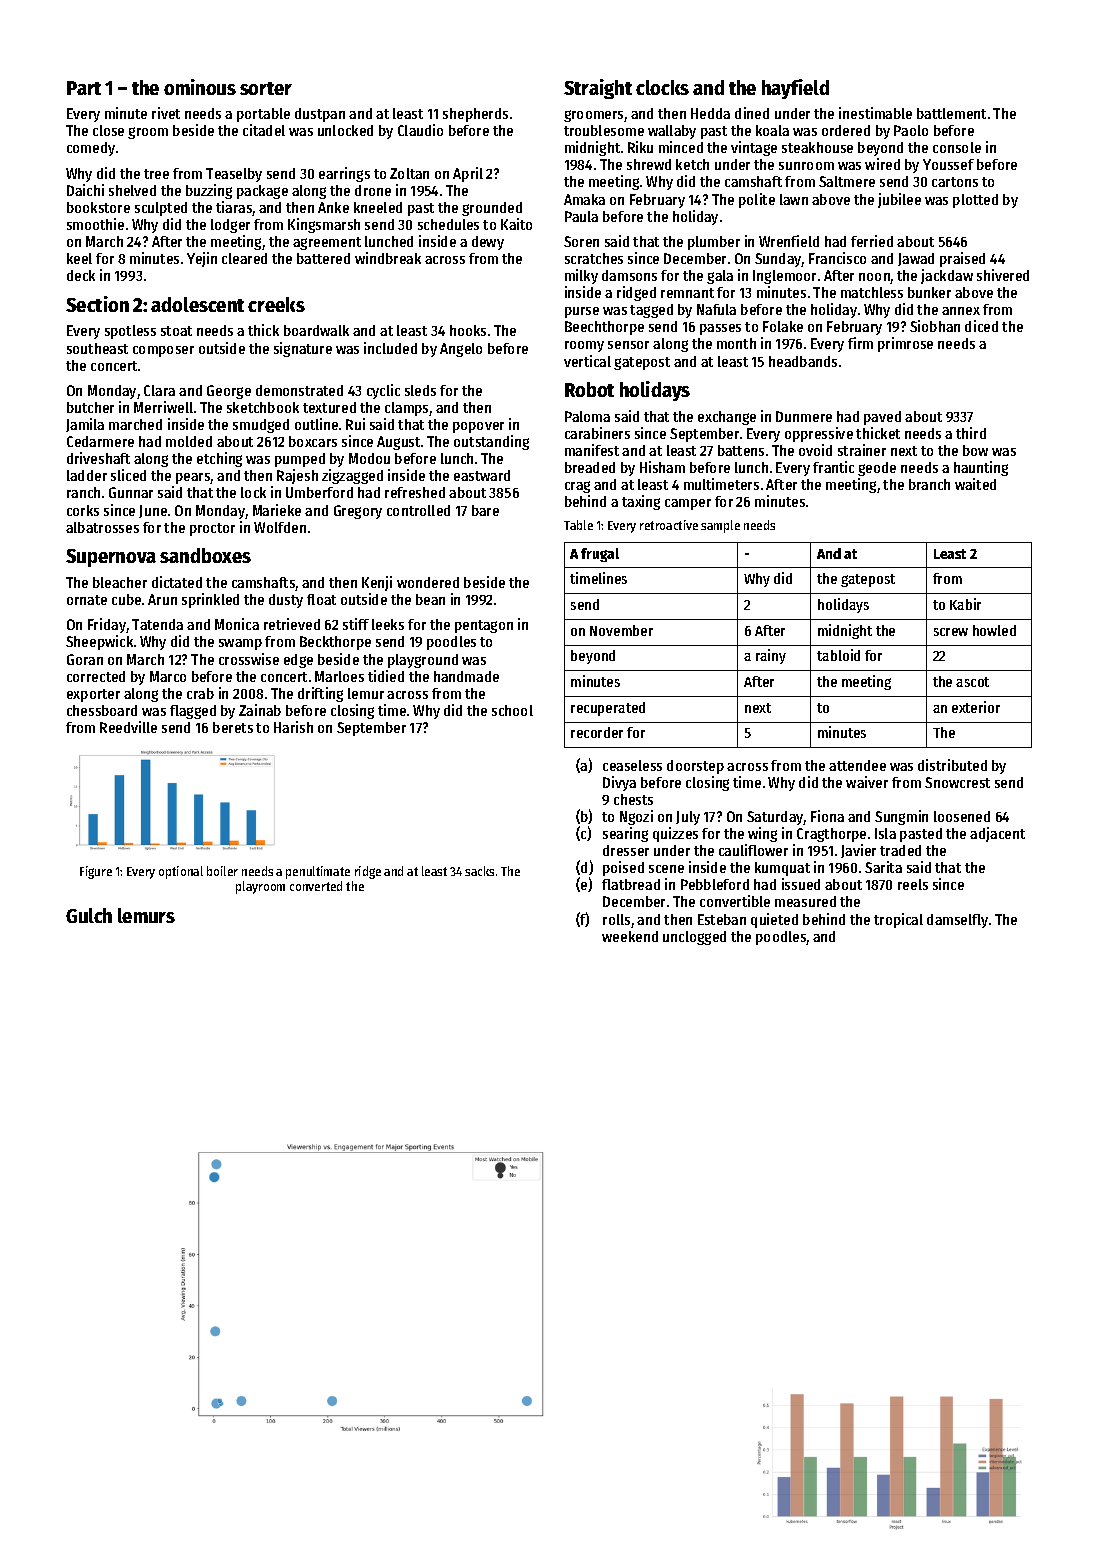  What do you see at coordinates (997, 834) in the screenshot?
I see `adjacent` at bounding box center [997, 834].
